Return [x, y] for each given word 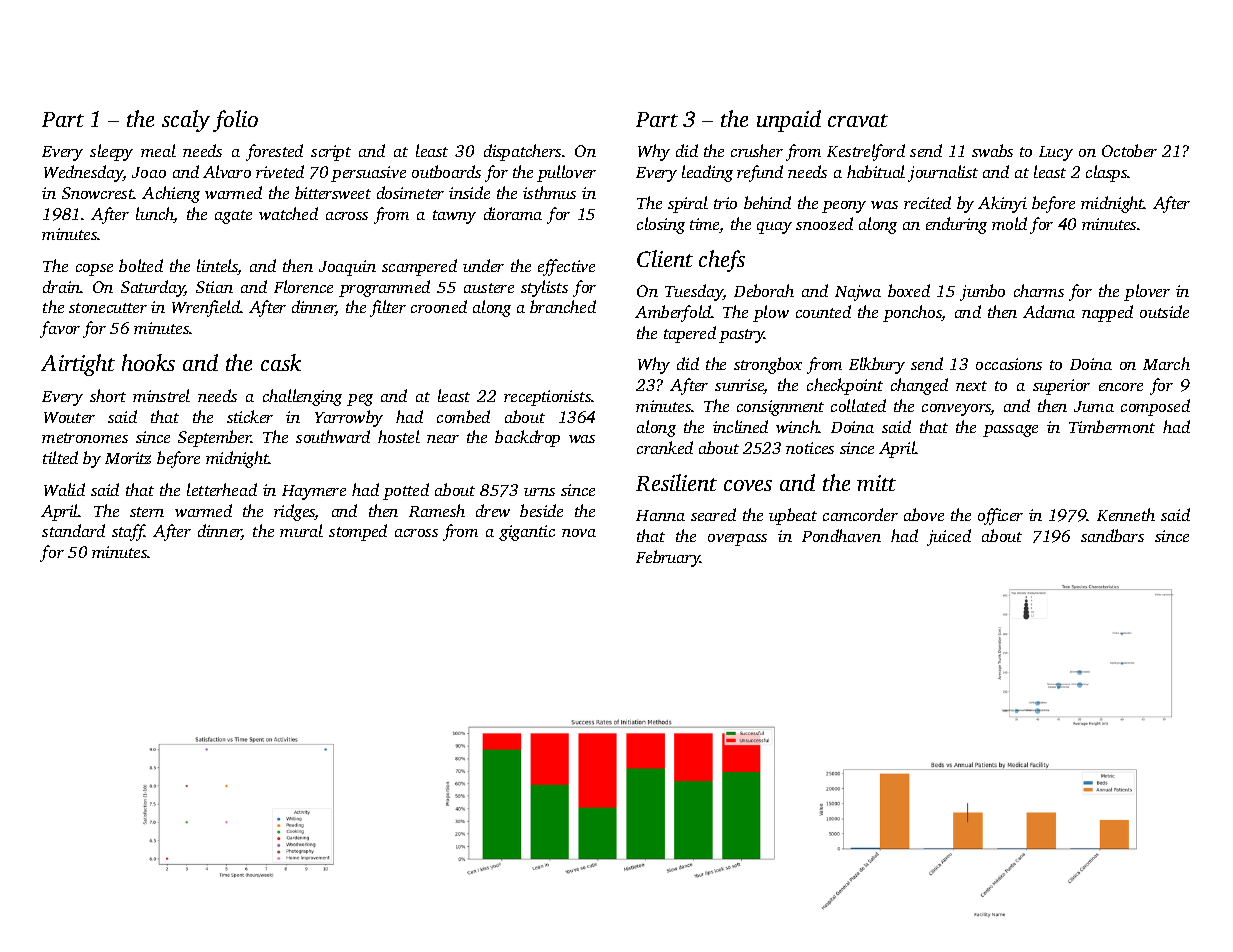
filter [388, 308]
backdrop [527, 438]
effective [566, 267]
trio [725, 203]
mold [1009, 223]
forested [274, 152]
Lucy [1056, 153]
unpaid [789, 121]
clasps [1107, 173]
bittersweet [333, 192]
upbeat [793, 516]
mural [301, 530]
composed [1155, 407]
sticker [250, 416]
